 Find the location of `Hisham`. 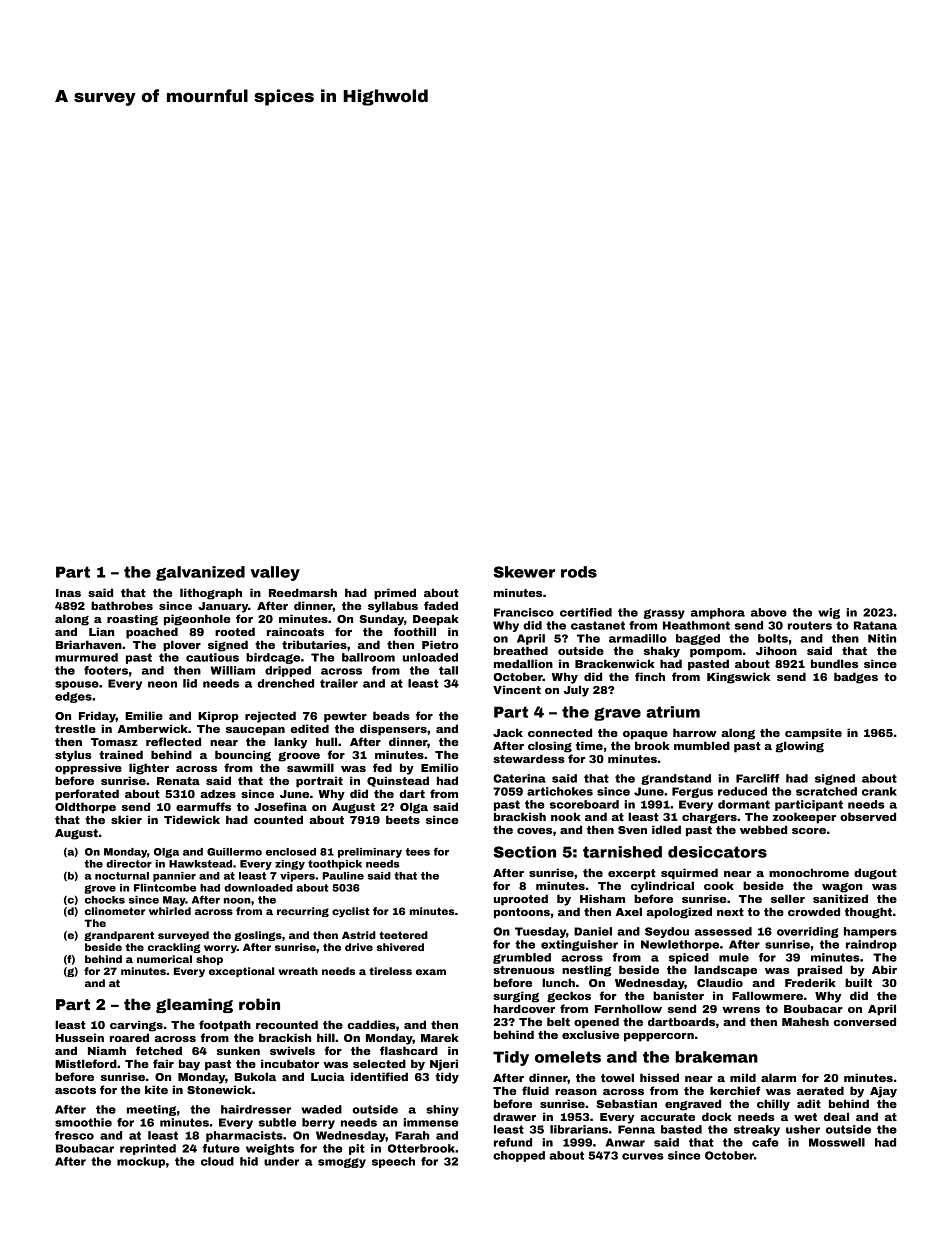

Hisham is located at coordinates (602, 898).
